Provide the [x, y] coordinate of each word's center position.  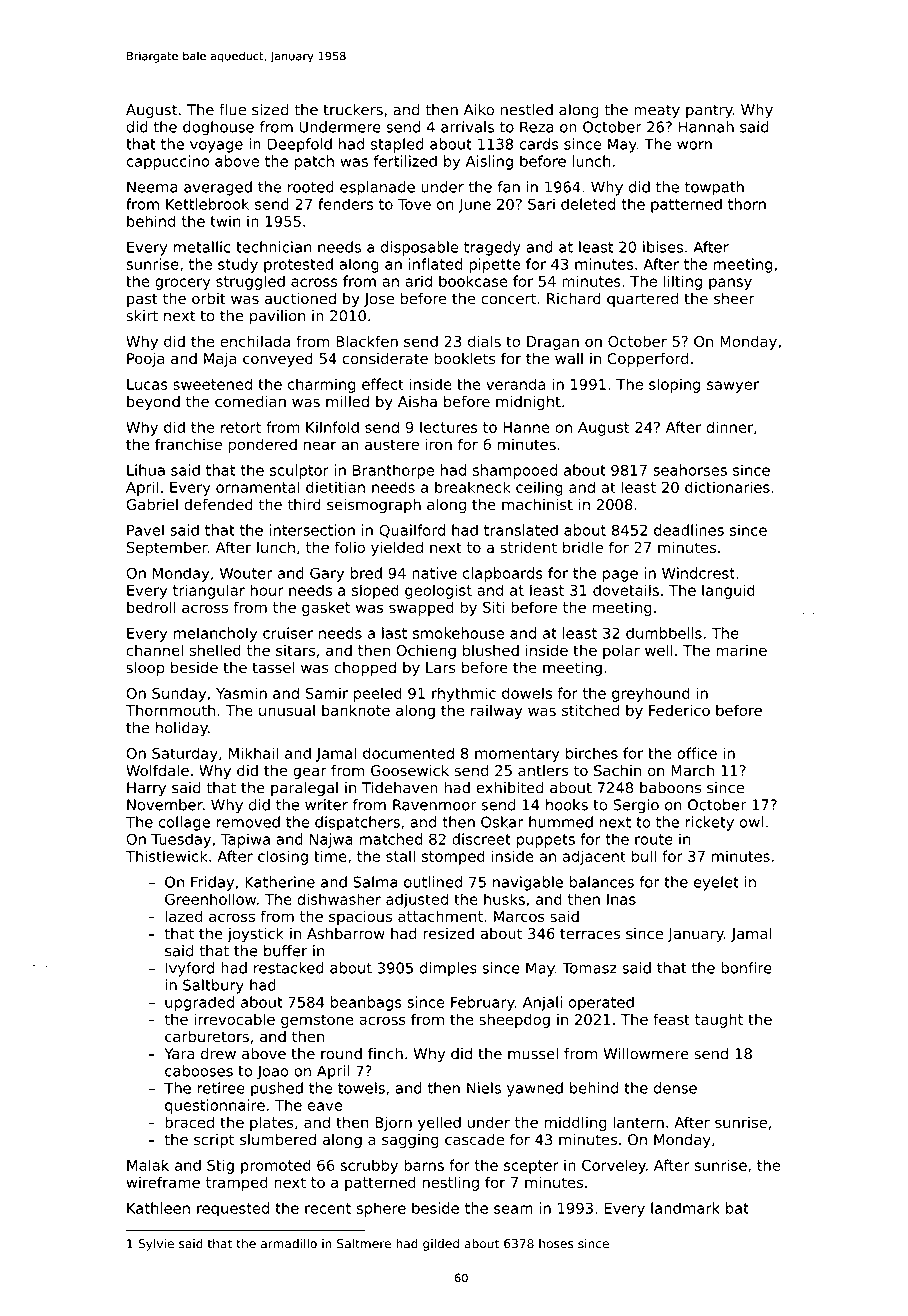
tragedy [492, 248]
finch [385, 1054]
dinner [729, 427]
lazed [184, 916]
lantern [638, 1122]
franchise [188, 444]
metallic [202, 247]
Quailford [412, 531]
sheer [734, 298]
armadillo [289, 1244]
